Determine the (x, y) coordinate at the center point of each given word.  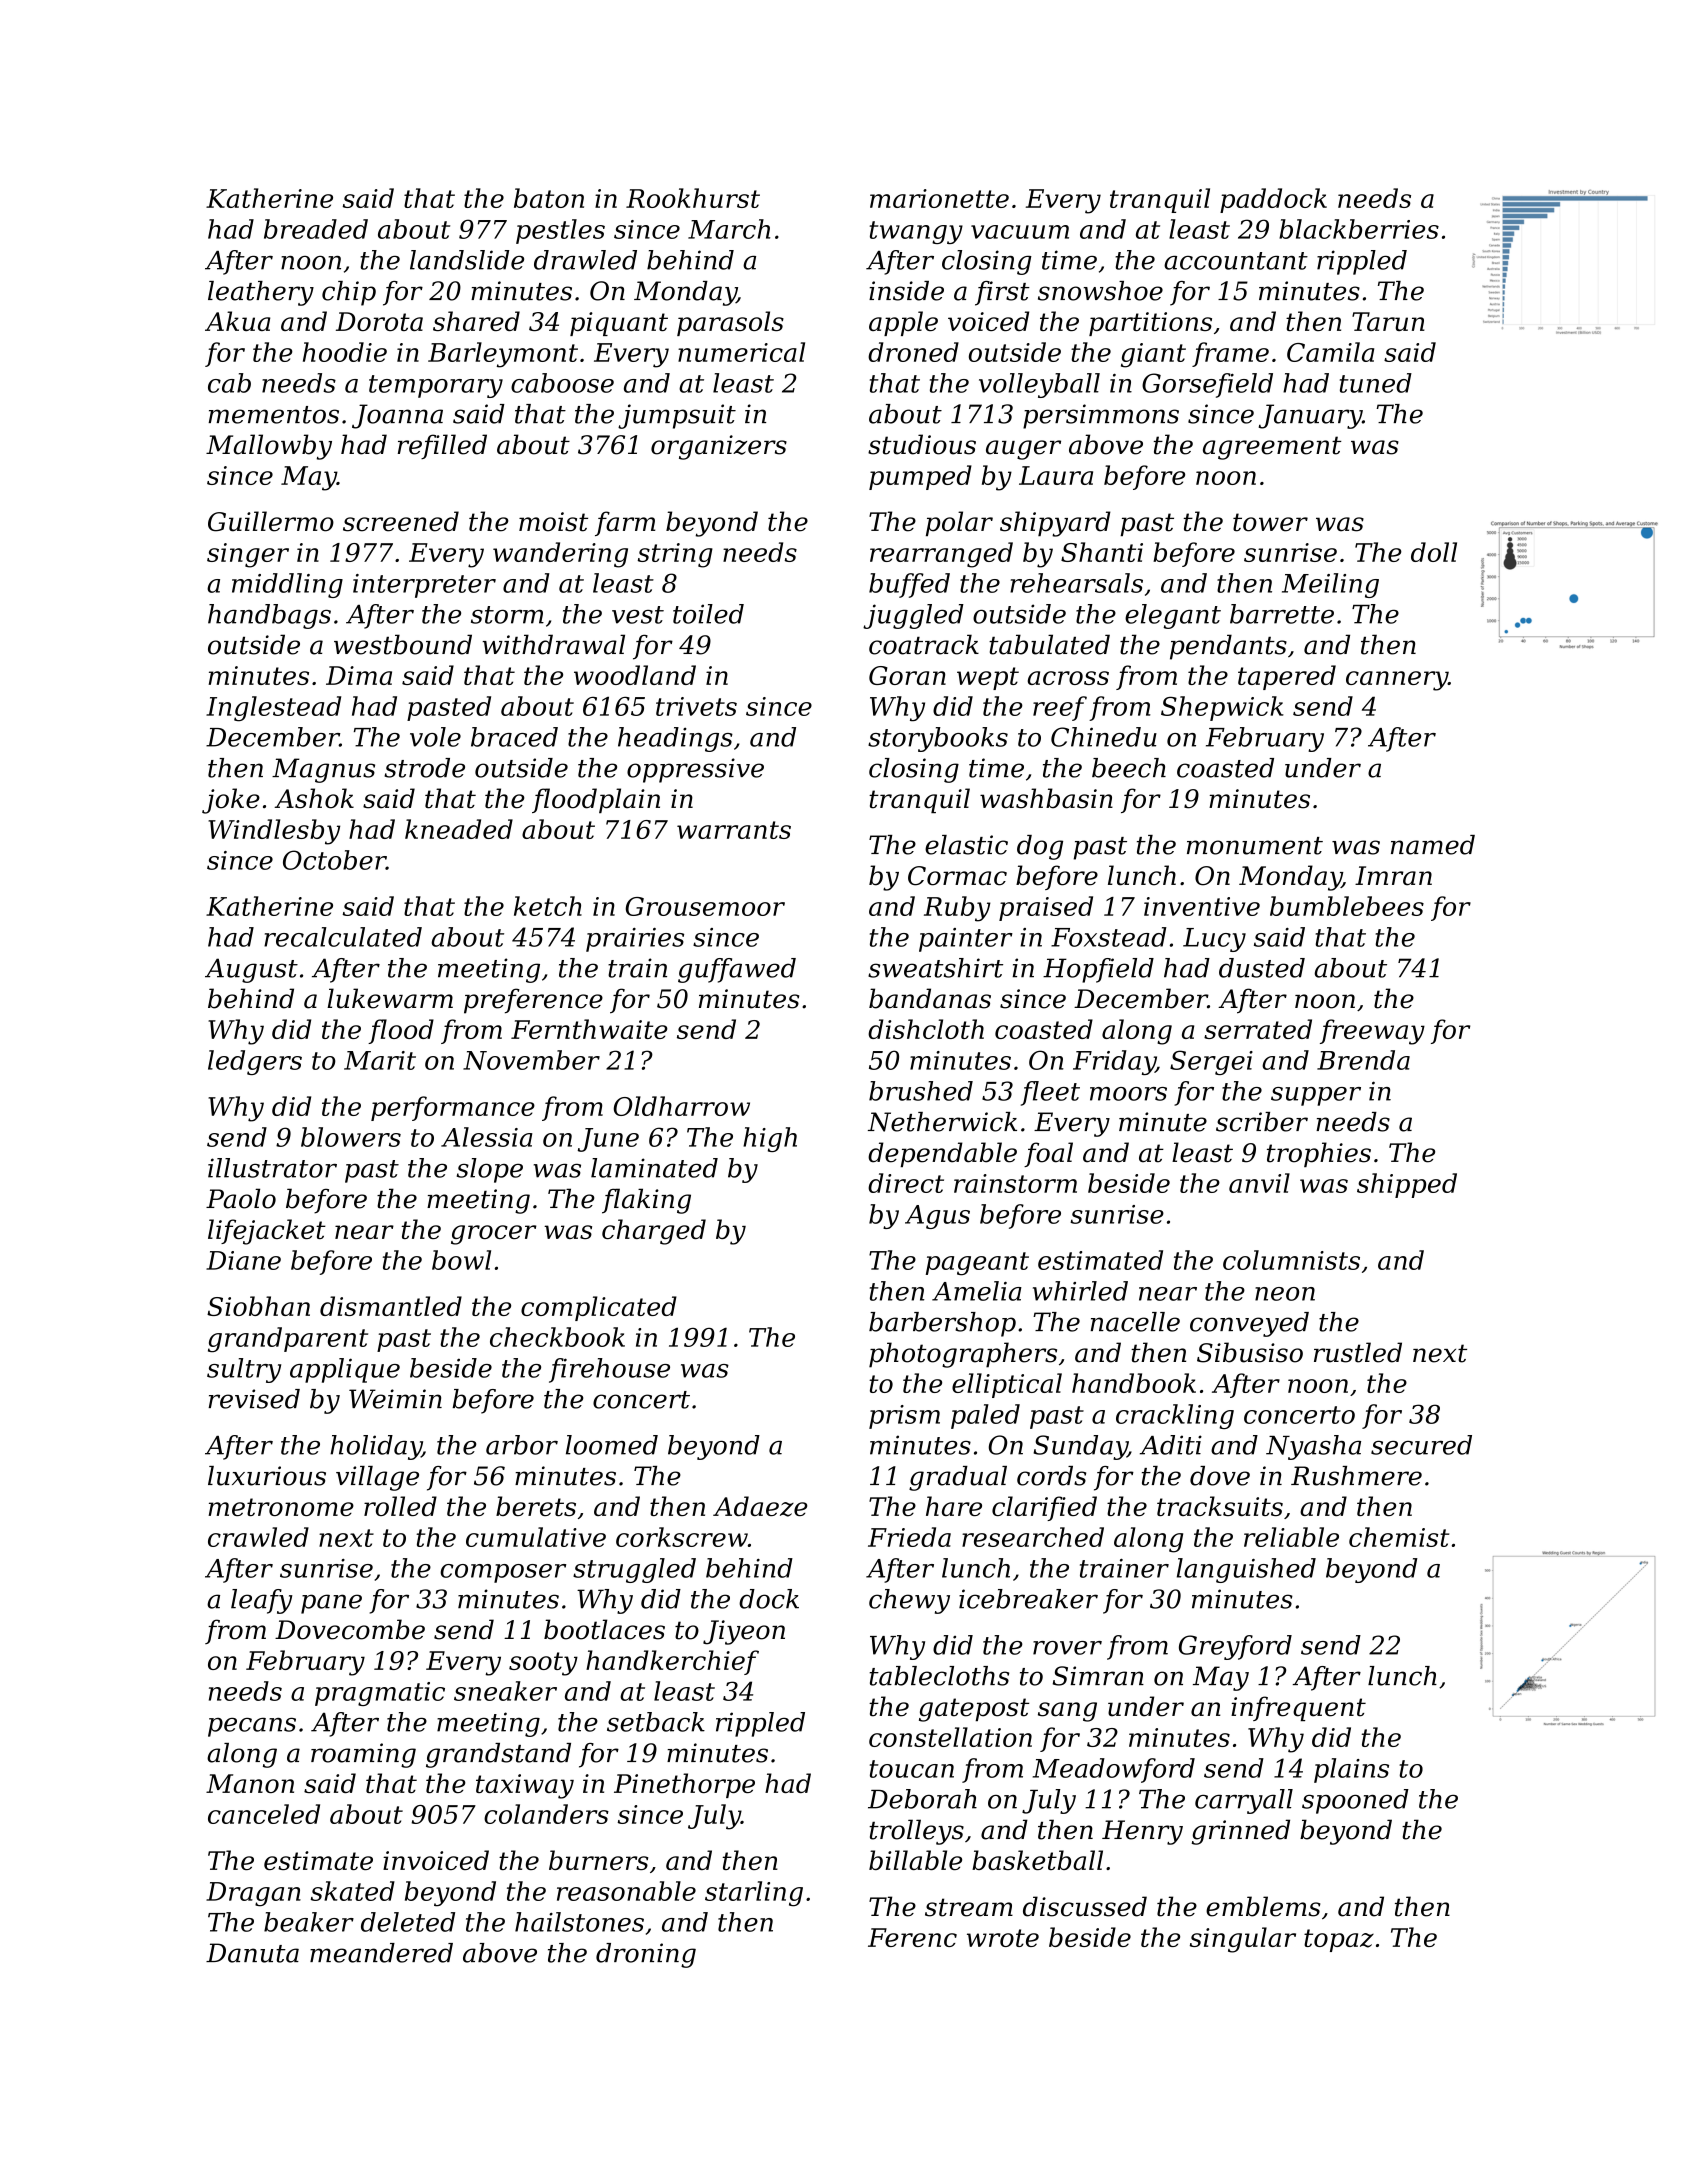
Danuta (252, 1953)
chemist (1399, 1537)
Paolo (241, 1198)
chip (349, 293)
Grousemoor (705, 906)
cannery (1397, 681)
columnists (1291, 1260)
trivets (696, 706)
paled (985, 1416)
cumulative (536, 1537)
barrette (1282, 614)
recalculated (343, 937)
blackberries (1359, 229)
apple (903, 323)
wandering (560, 555)
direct (906, 1183)
